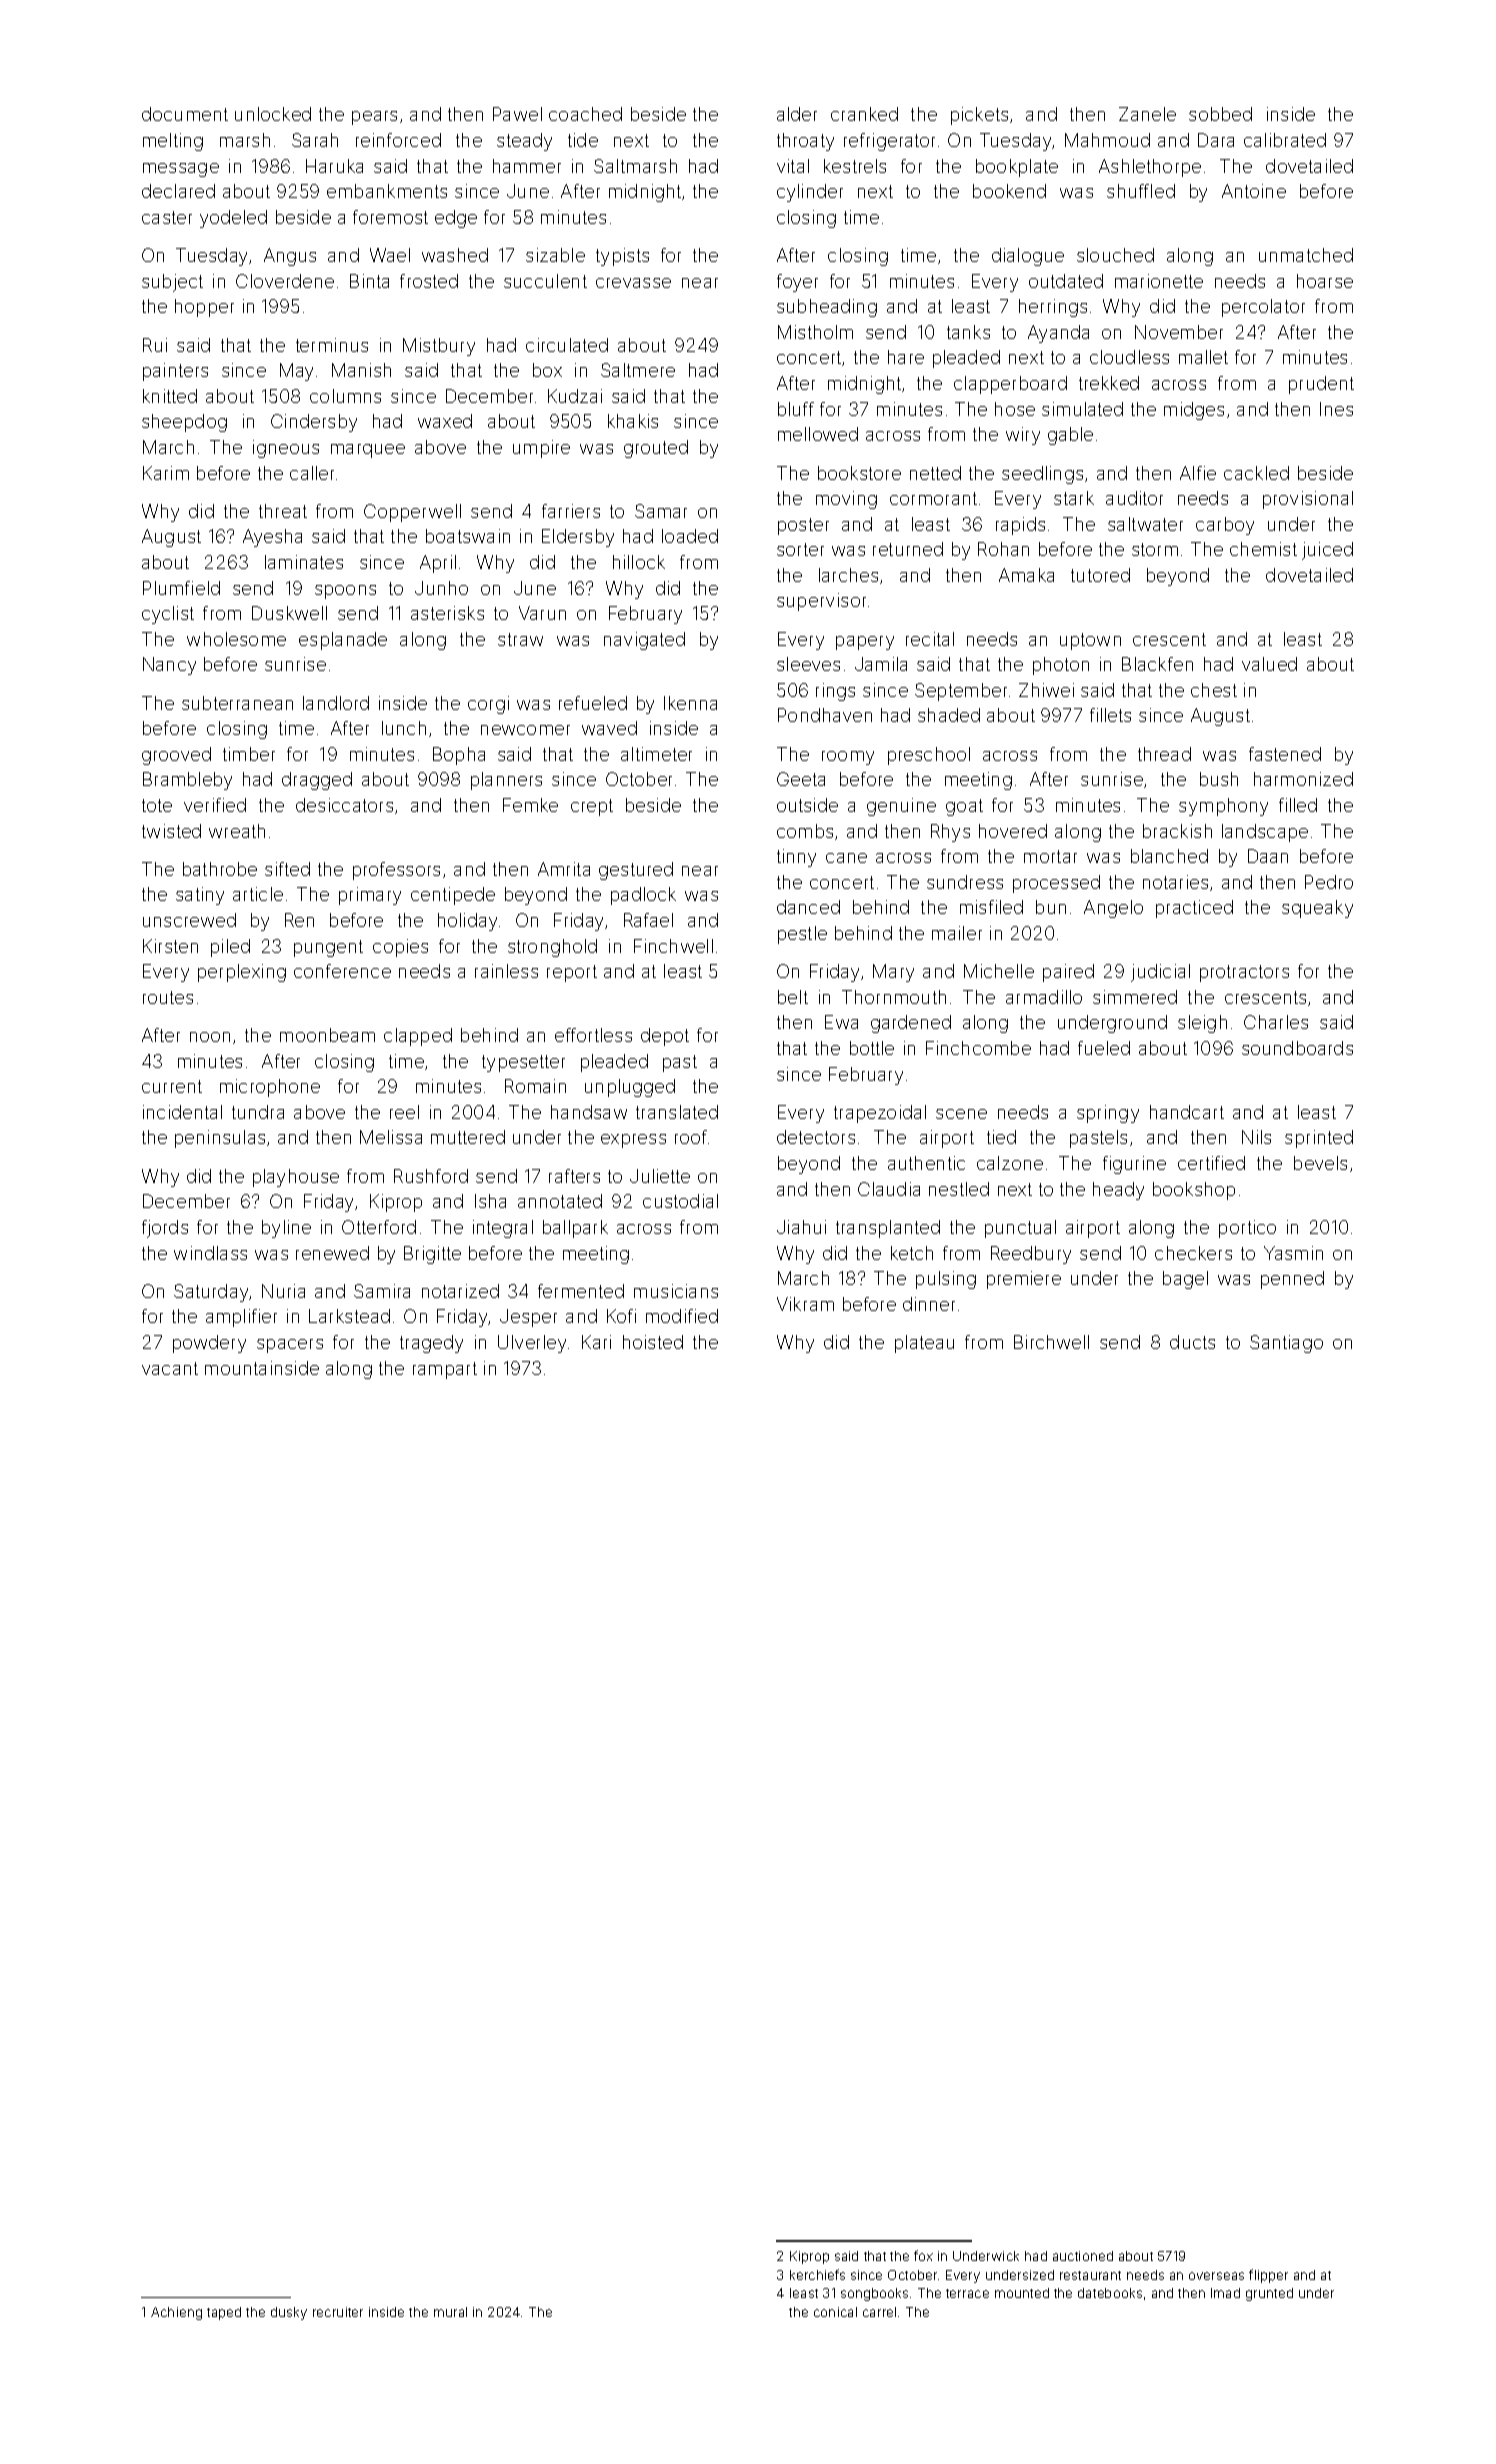 The width and height of the document is (1496, 2464). I want to click on Yasmin, so click(1293, 1253).
